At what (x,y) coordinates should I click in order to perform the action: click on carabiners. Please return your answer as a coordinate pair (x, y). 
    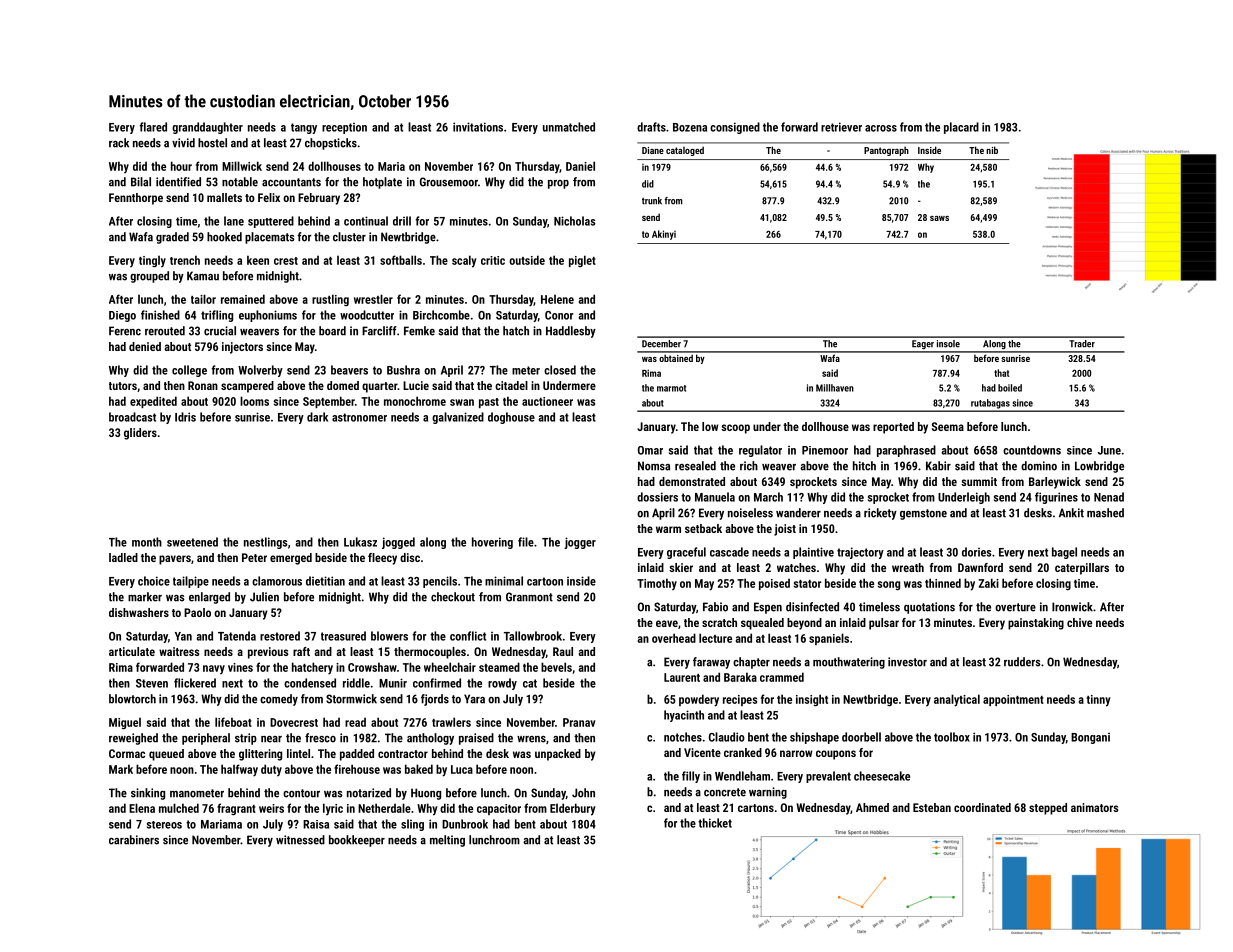
    Looking at the image, I should click on (134, 840).
